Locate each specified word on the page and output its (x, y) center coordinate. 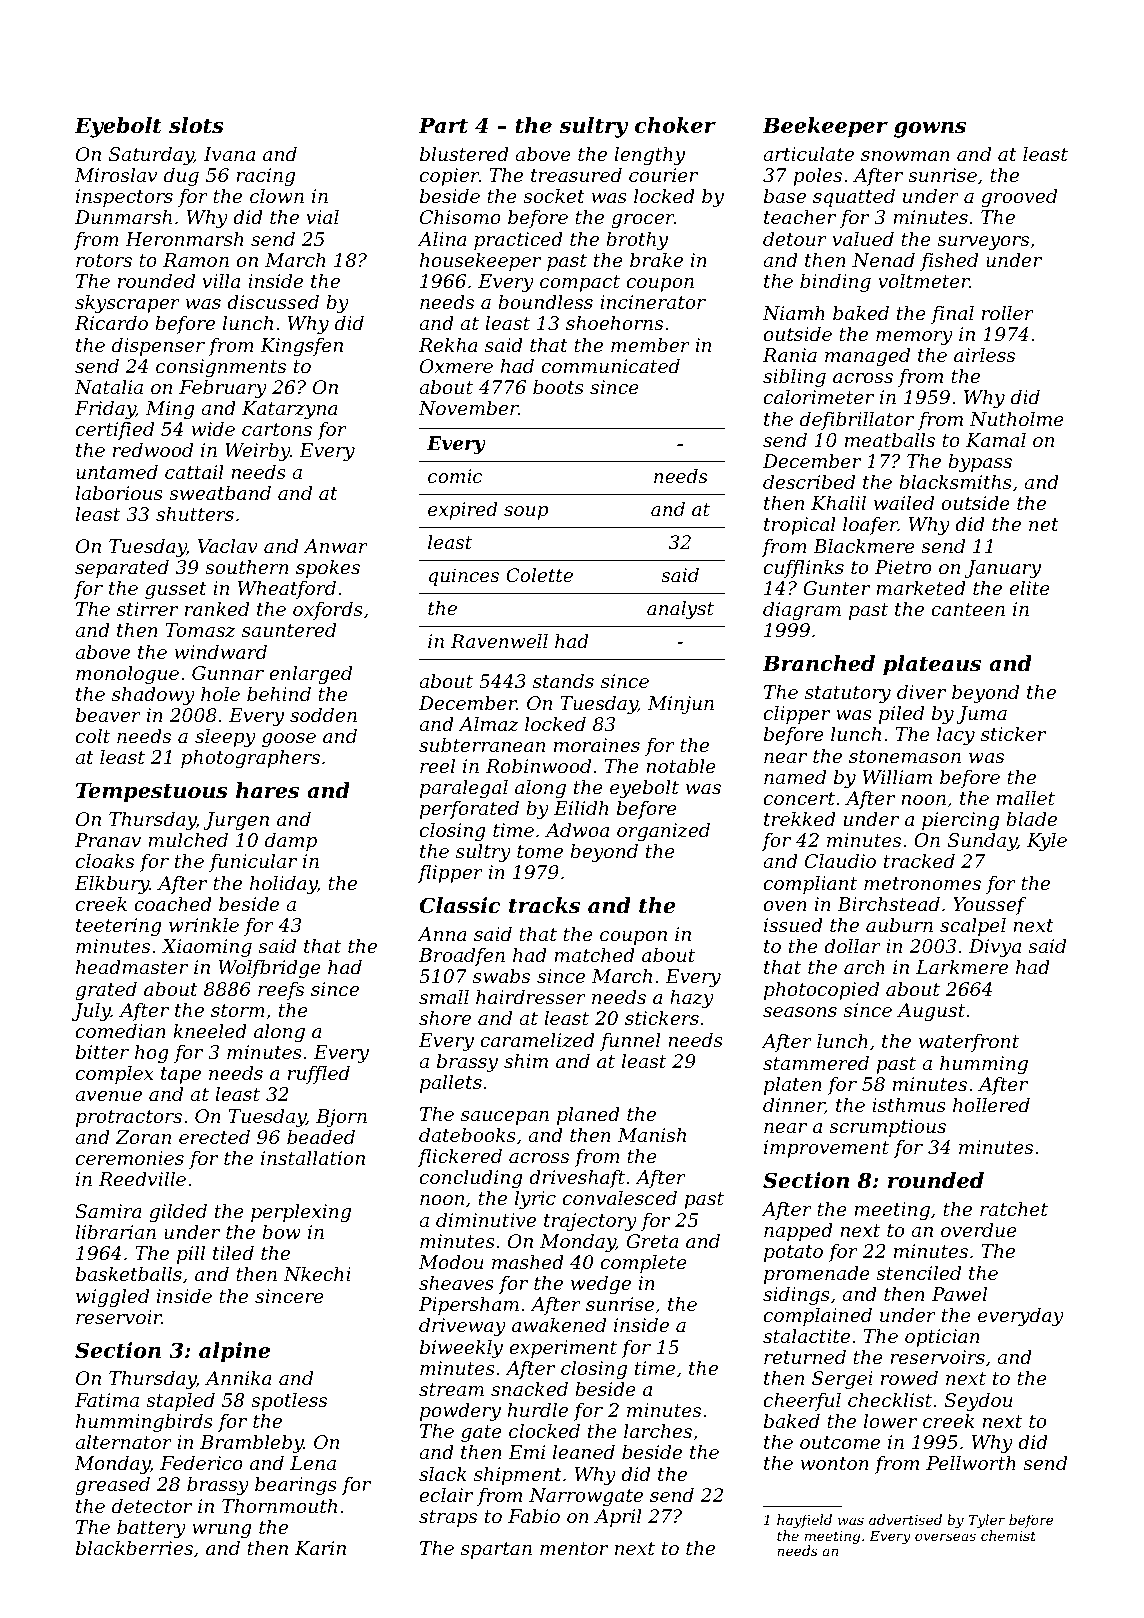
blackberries (134, 1548)
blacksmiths (955, 482)
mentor (574, 1548)
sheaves (456, 1283)
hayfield (804, 1521)
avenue (108, 1096)
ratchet (1014, 1209)
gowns (930, 130)
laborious (119, 493)
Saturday (151, 156)
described (809, 482)
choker (675, 125)
